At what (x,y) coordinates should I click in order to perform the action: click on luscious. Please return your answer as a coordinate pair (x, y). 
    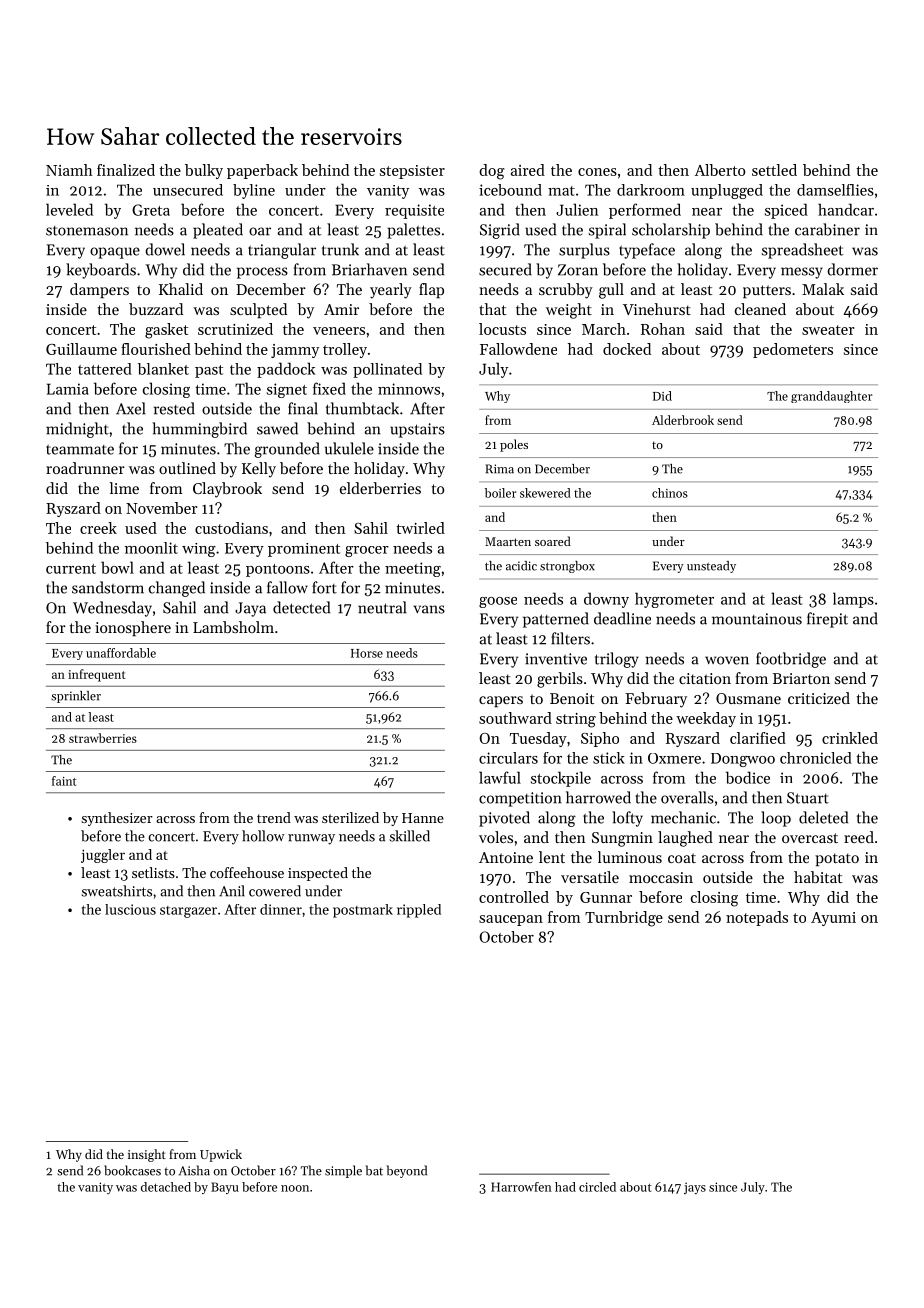
    Looking at the image, I should click on (130, 909).
